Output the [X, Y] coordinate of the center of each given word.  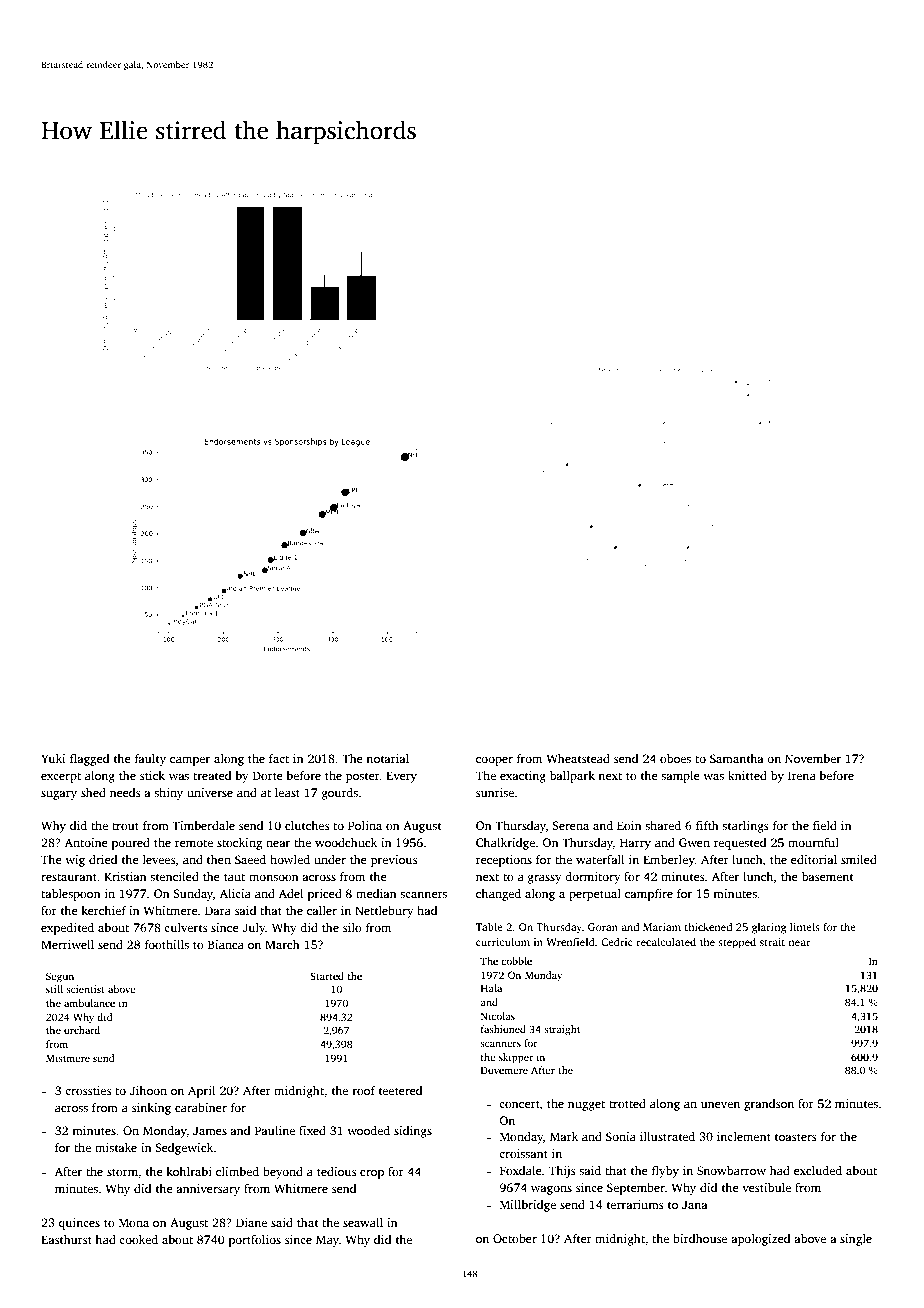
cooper [494, 761]
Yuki [53, 758]
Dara [218, 910]
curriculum [503, 942]
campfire [649, 895]
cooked [138, 1239]
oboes [675, 758]
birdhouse [700, 1238]
